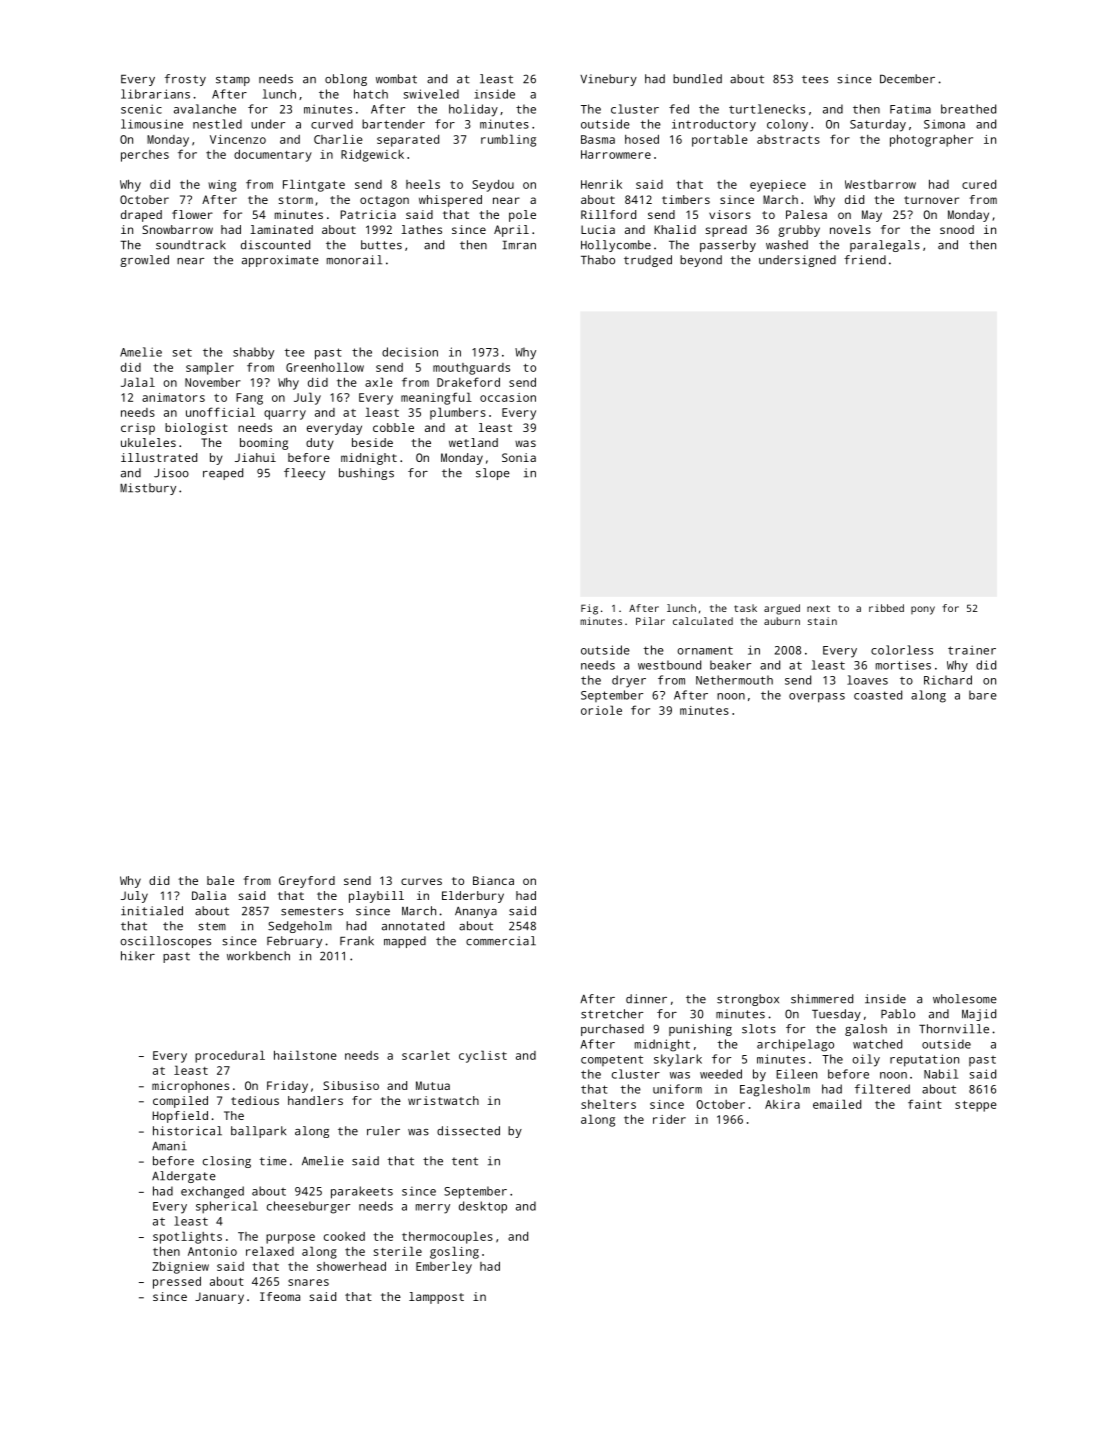 The image size is (1117, 1446). I want to click on slope, so click(493, 474).
